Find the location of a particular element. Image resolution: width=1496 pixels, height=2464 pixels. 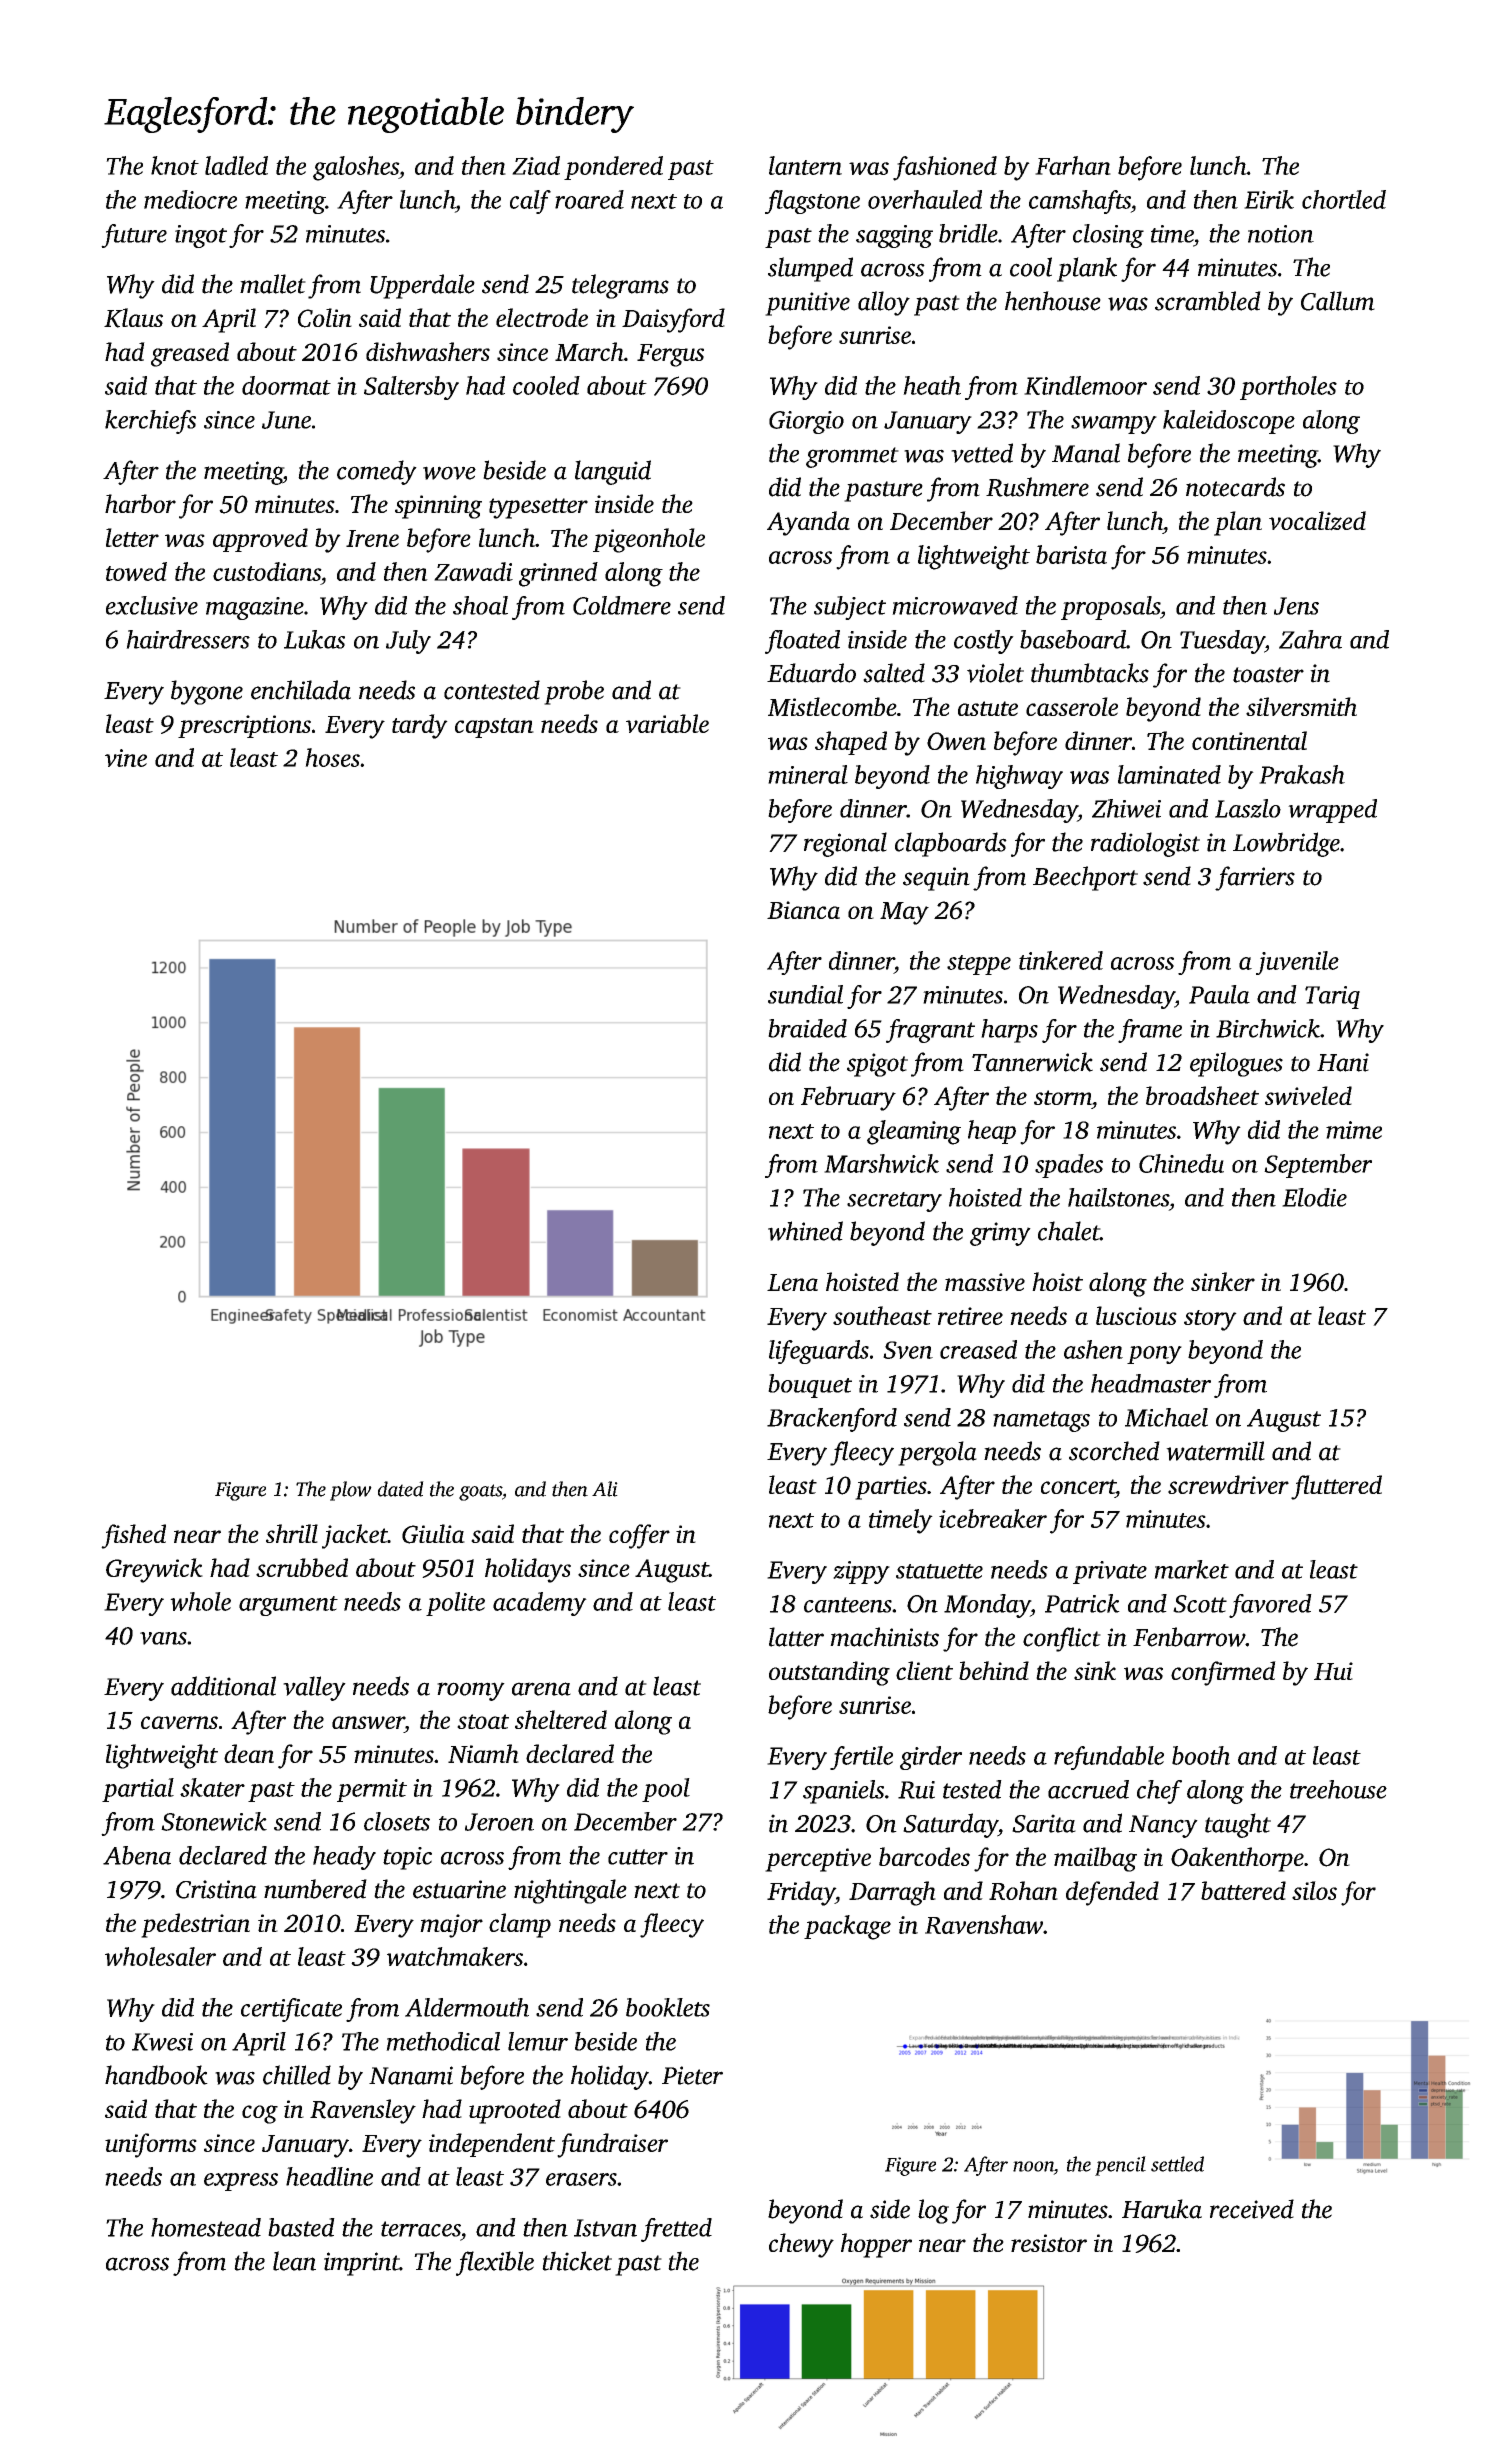

Sven is located at coordinates (908, 1350).
